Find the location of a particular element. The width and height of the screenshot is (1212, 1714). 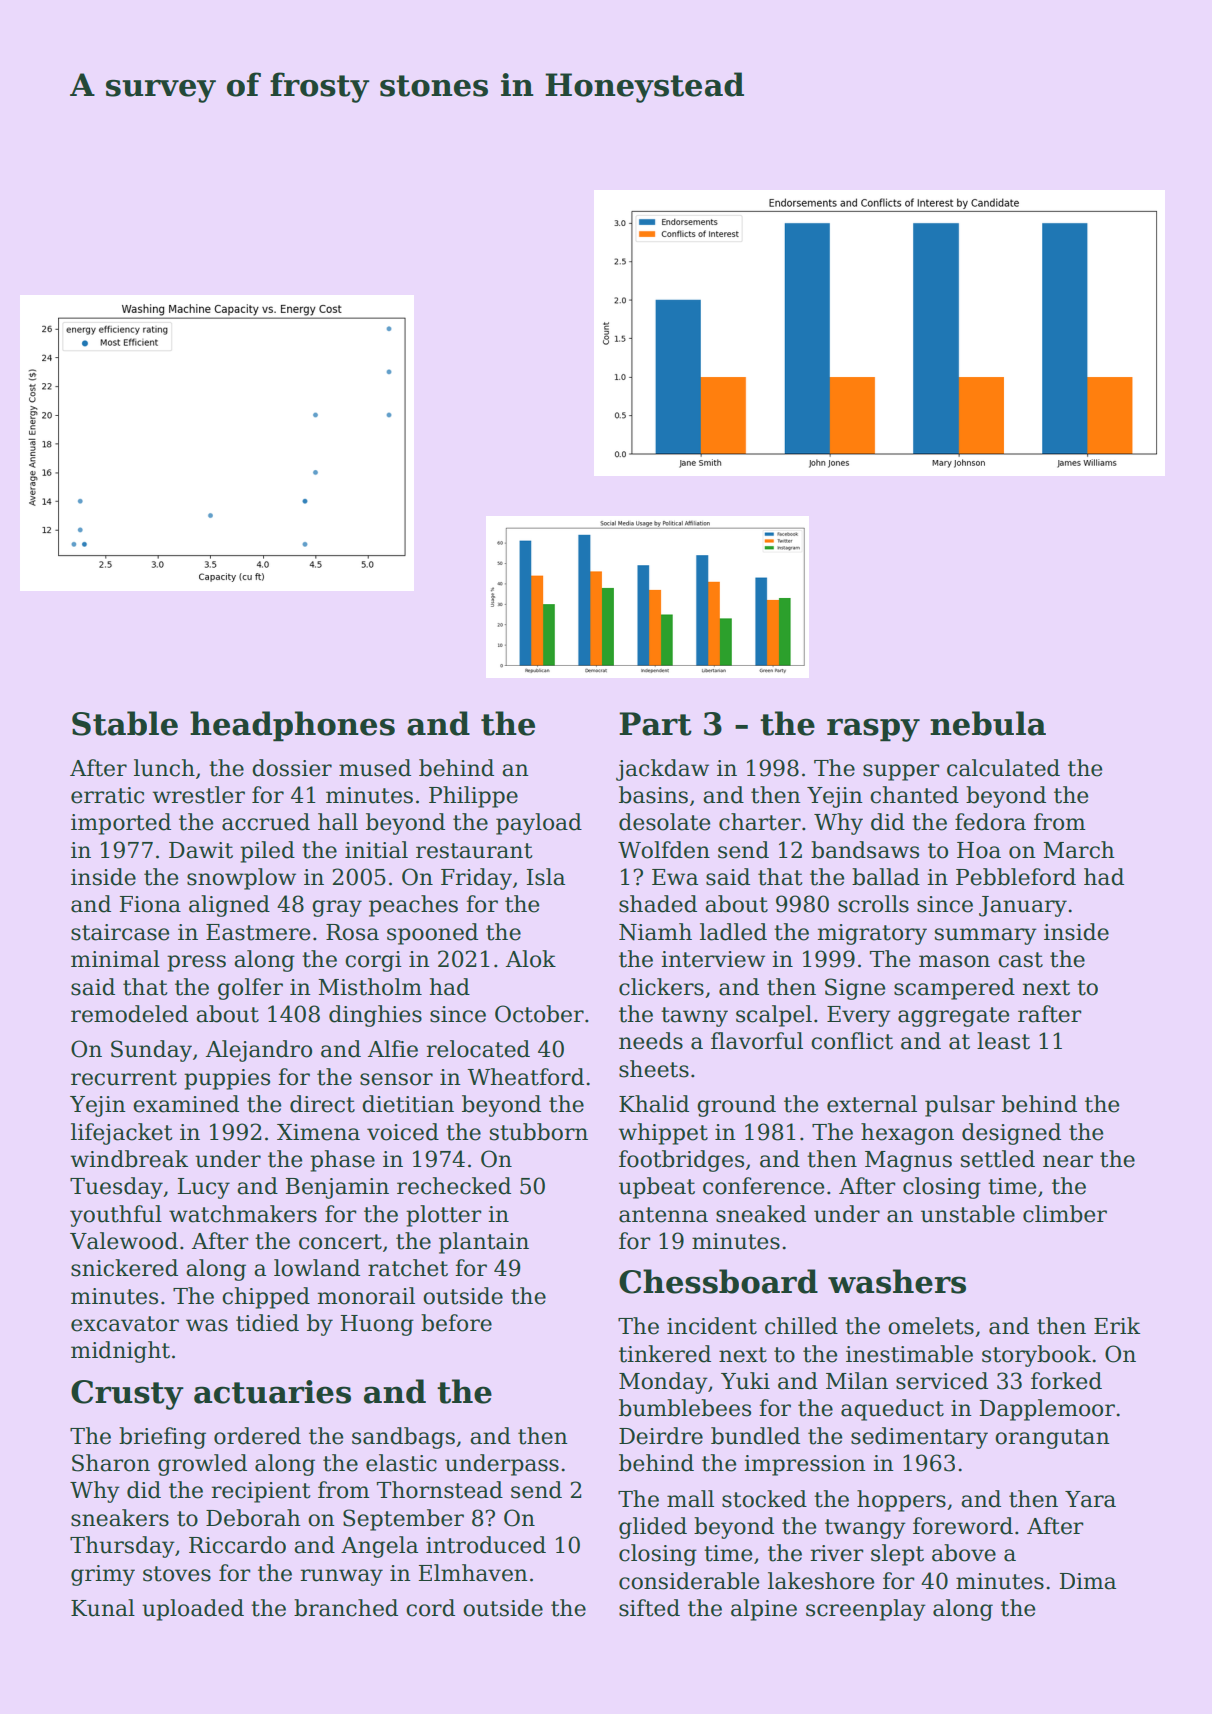

jackdaw is located at coordinates (662, 770).
